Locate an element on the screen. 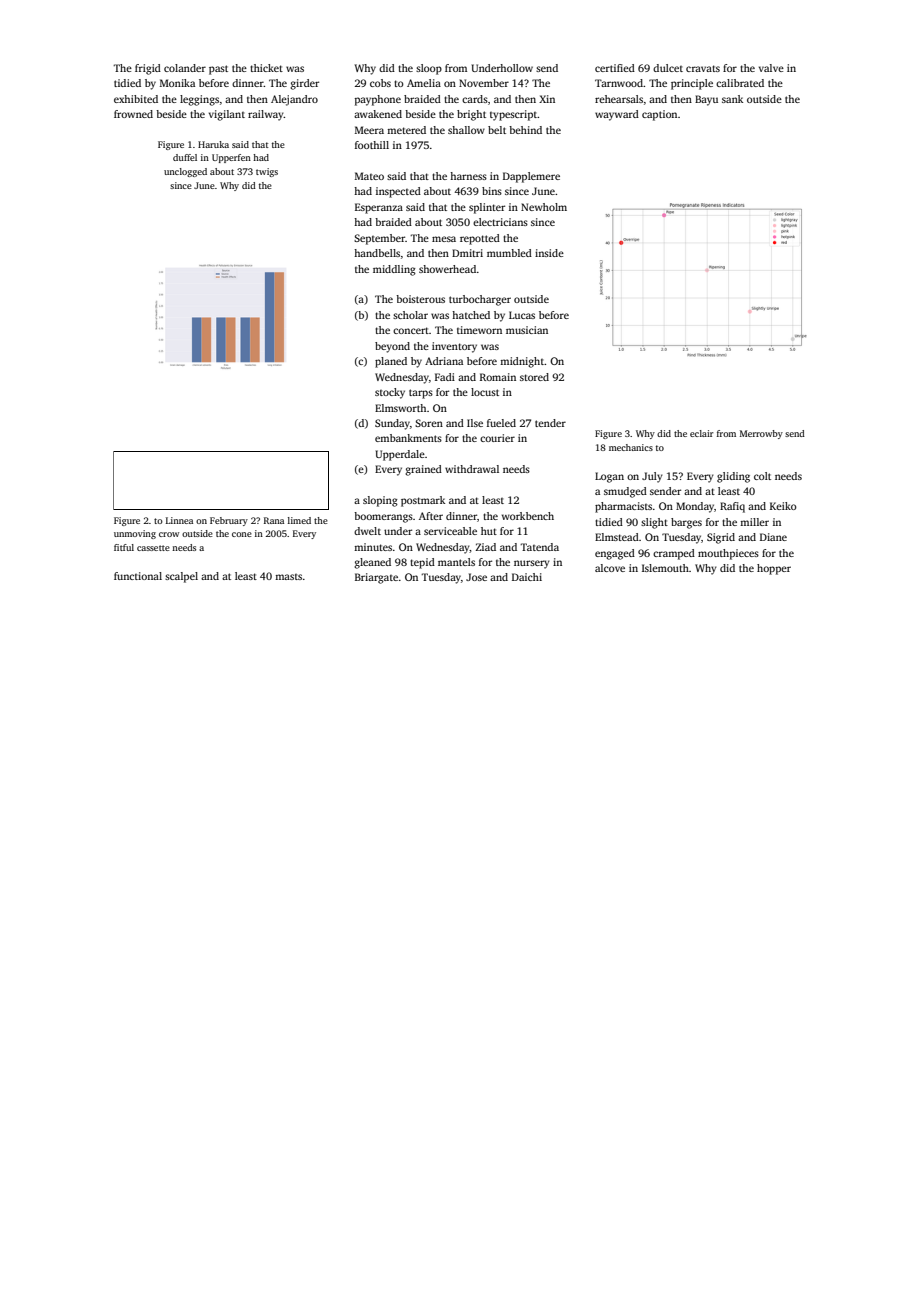 This screenshot has width=924, height=1308. Merrowby is located at coordinates (761, 434).
